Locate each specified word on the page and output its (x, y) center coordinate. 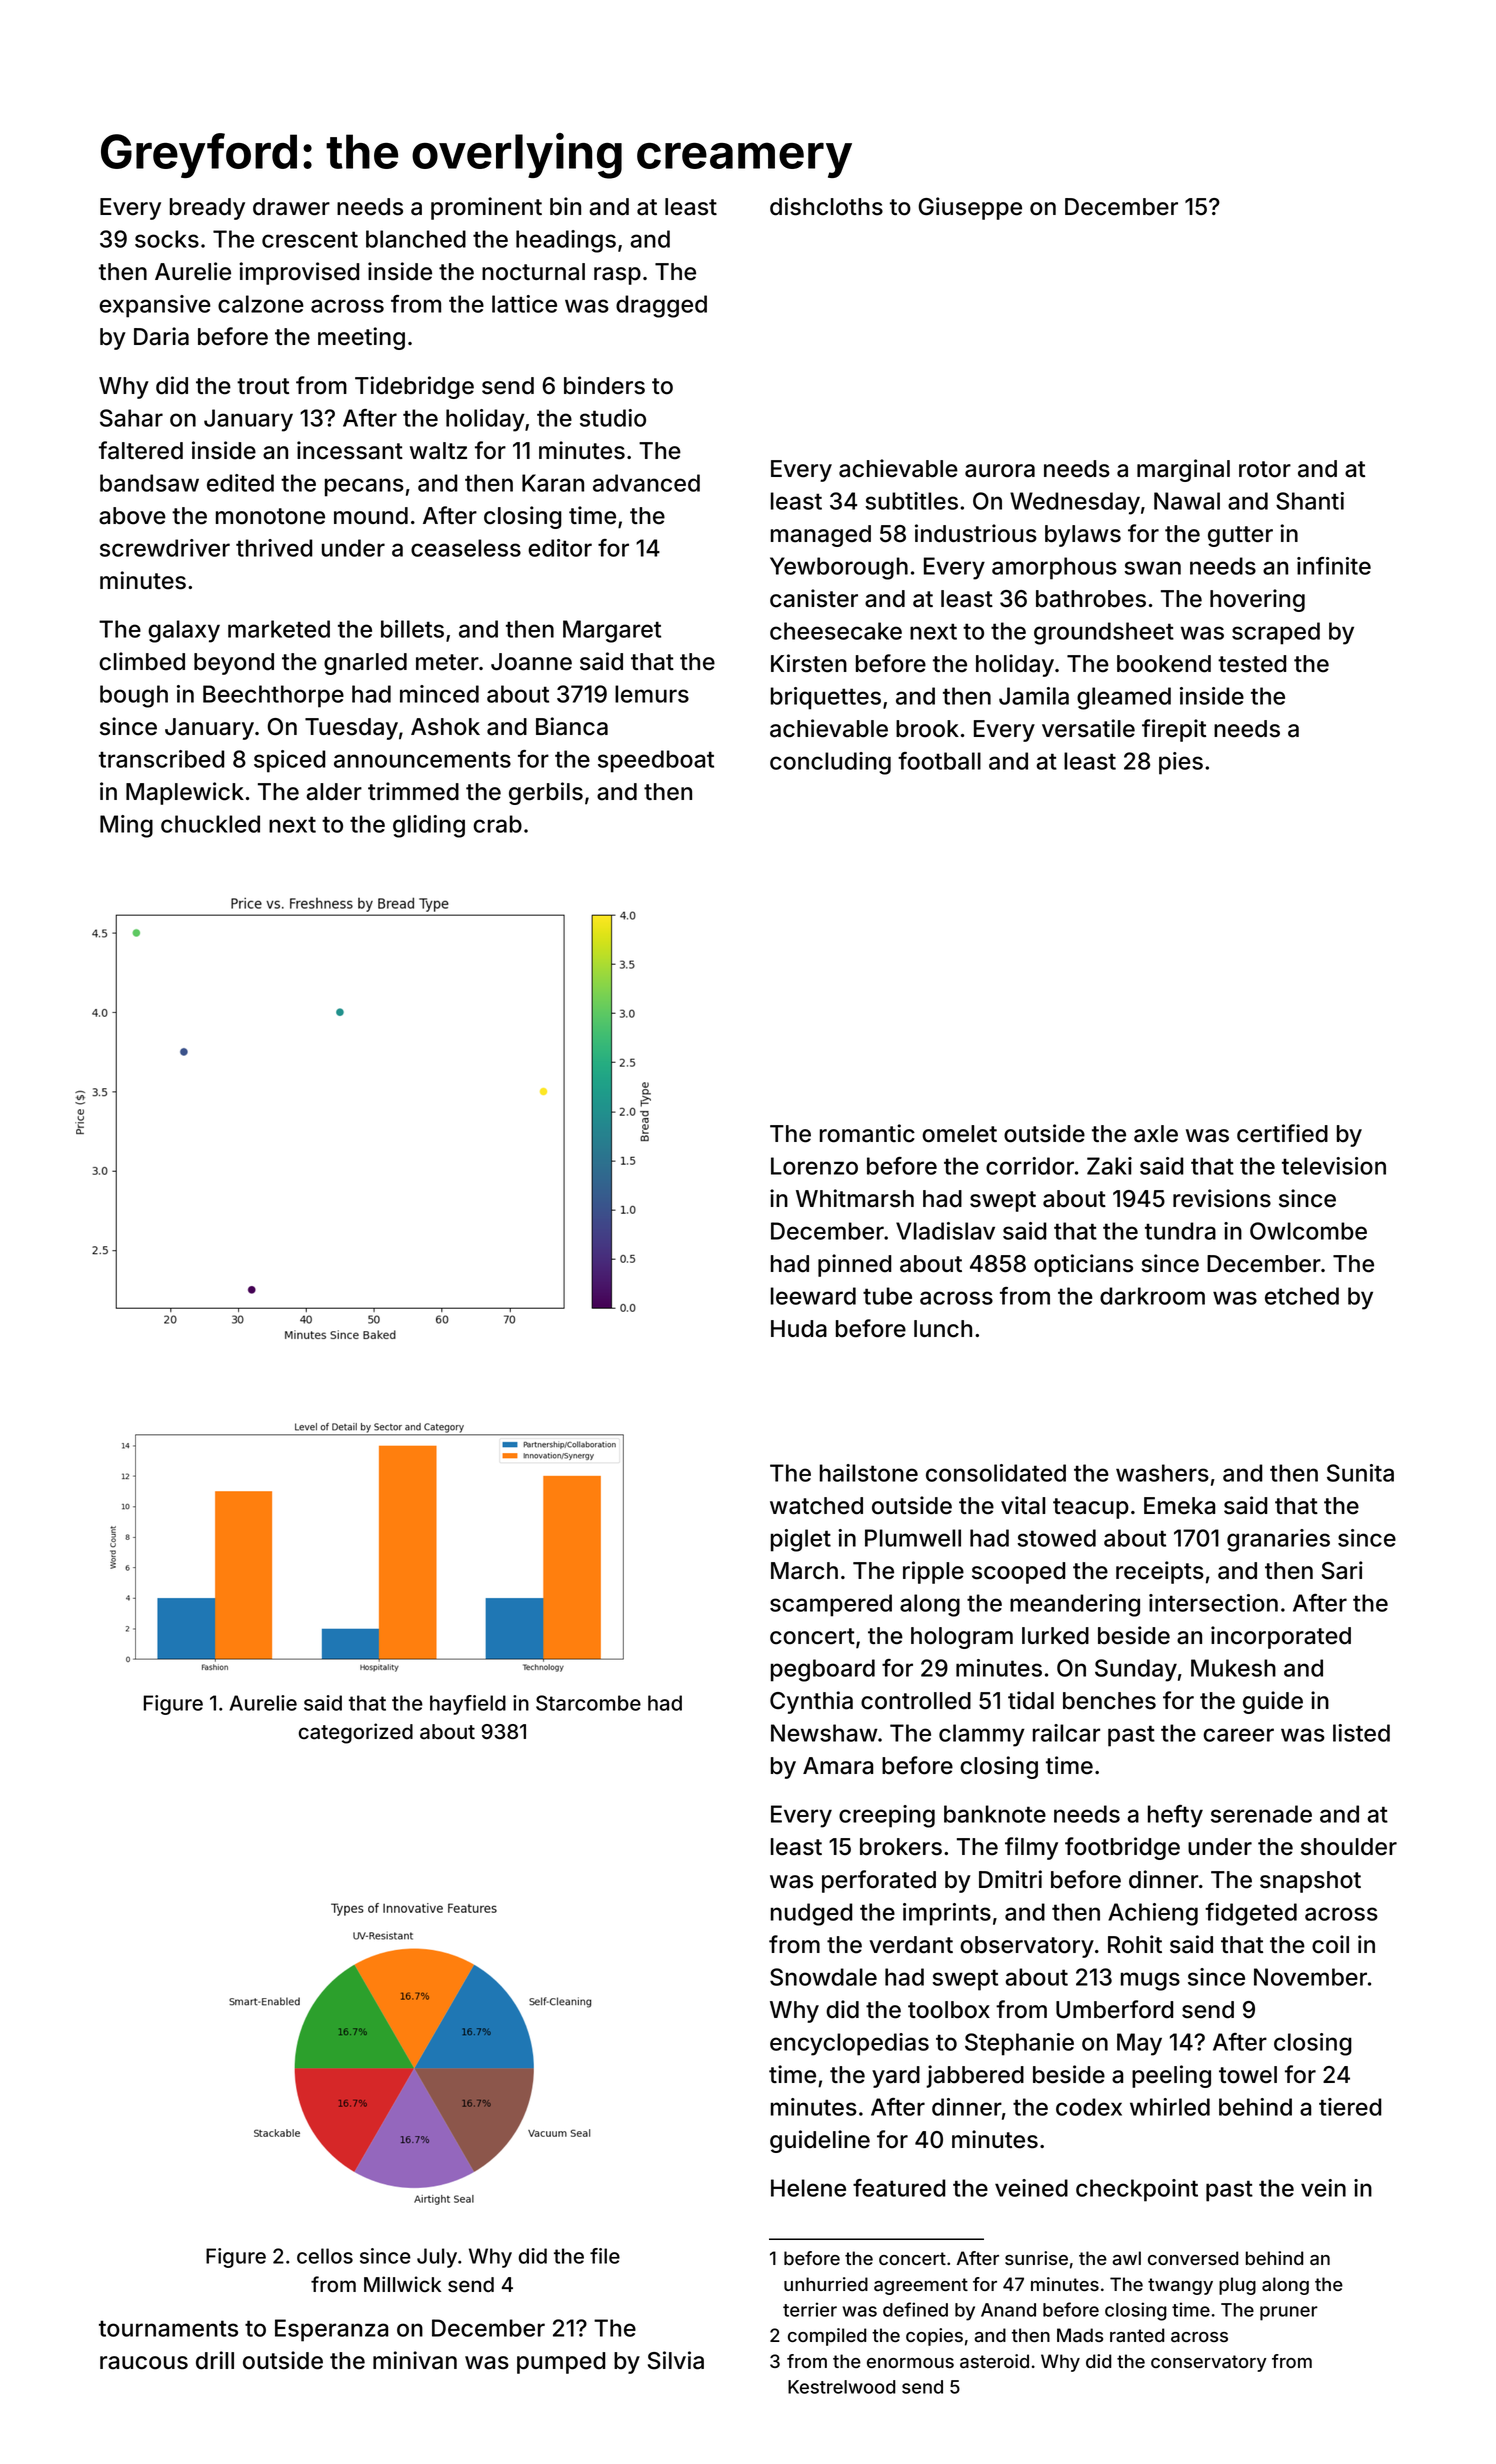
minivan (415, 2360)
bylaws (1083, 536)
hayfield (468, 1705)
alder (334, 792)
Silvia (676, 2360)
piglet (801, 1540)
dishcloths (826, 206)
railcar (1066, 1733)
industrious (976, 533)
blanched (416, 239)
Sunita (1360, 1473)
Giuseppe (970, 208)
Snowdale (823, 1977)
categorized (356, 1733)
